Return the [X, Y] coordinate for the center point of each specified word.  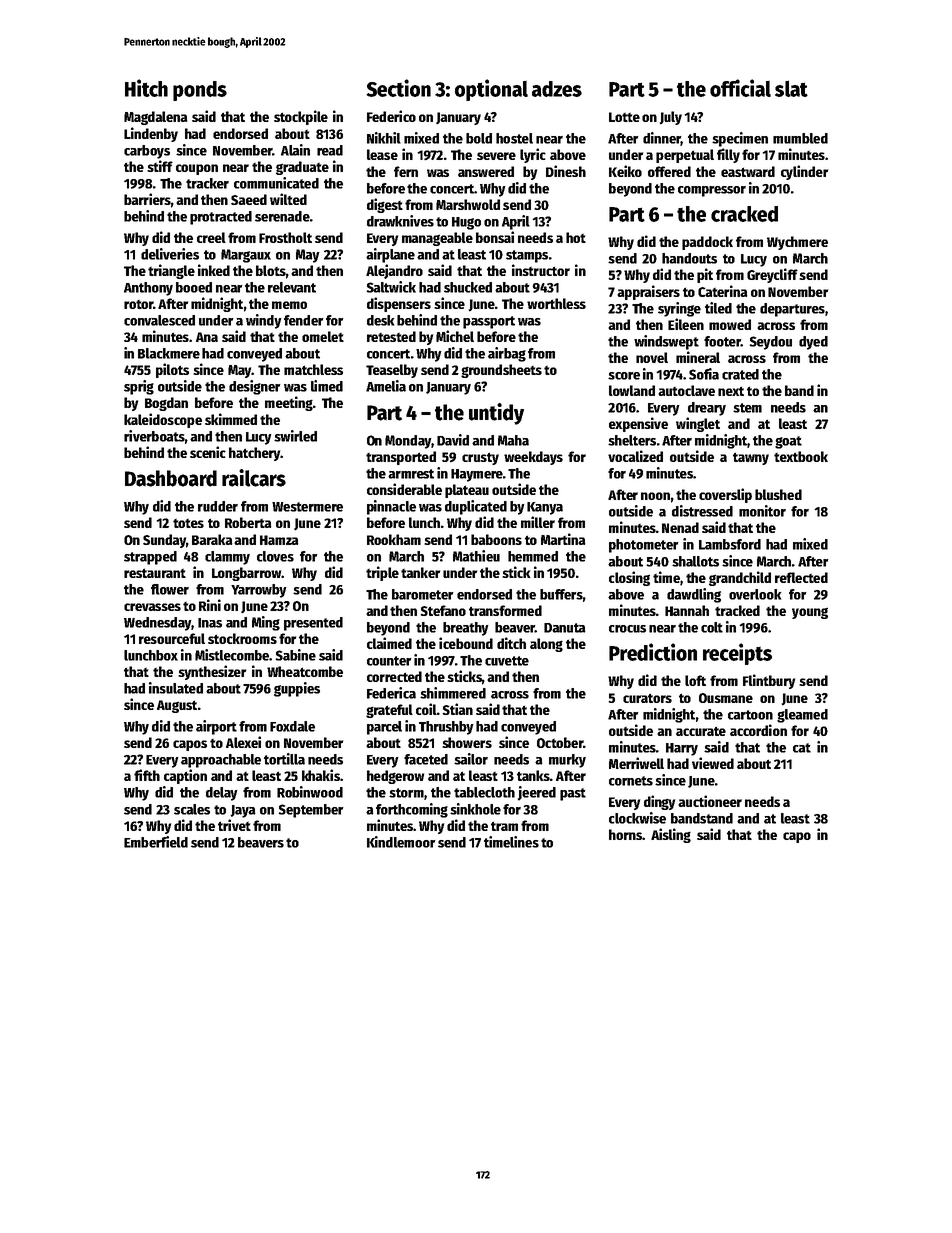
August [177, 706]
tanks [533, 775]
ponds [200, 91]
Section [398, 88]
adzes [557, 89]
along [546, 645]
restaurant [155, 573]
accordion [758, 730]
